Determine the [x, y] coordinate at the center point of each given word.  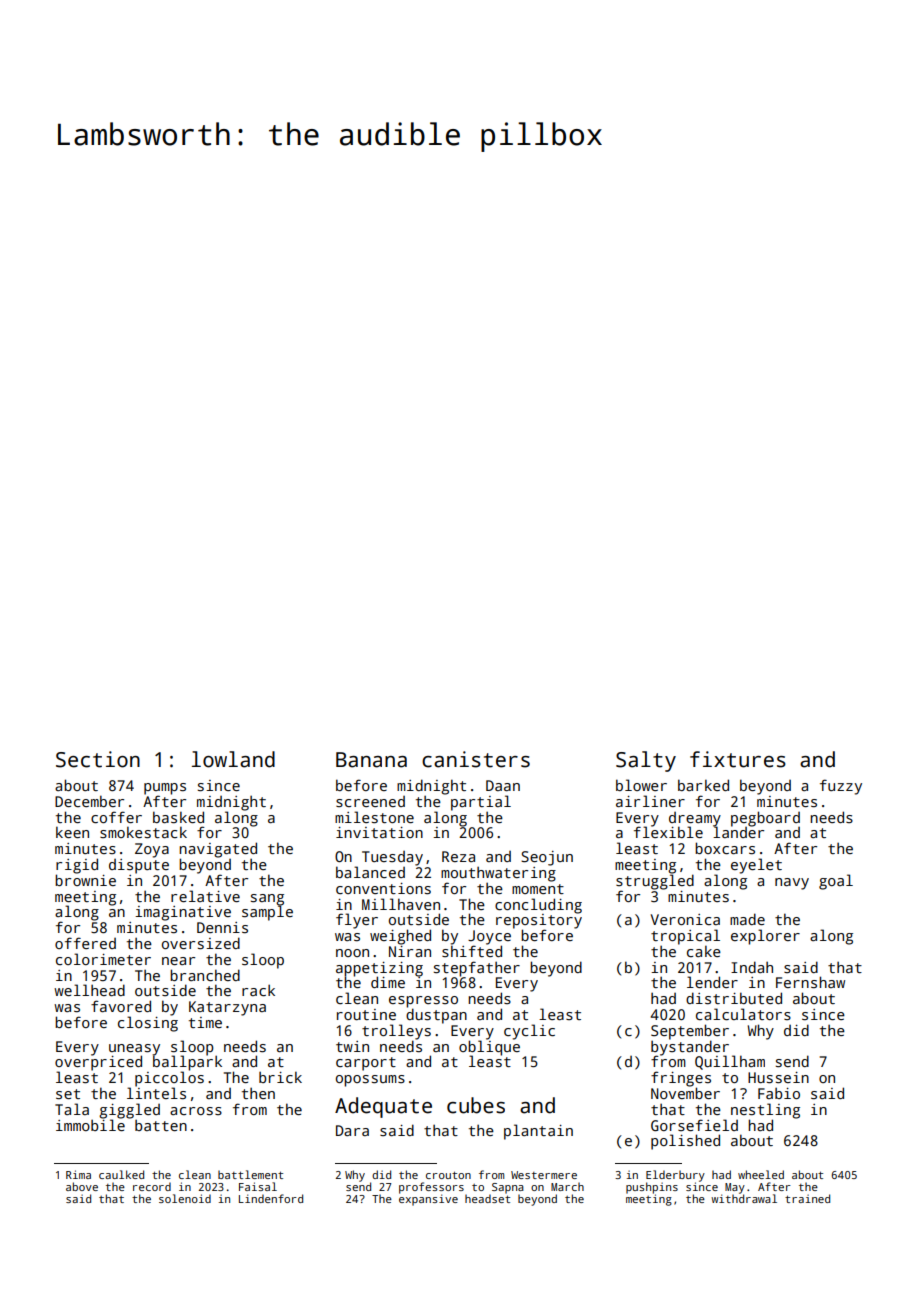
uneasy [134, 1050]
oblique [489, 1048]
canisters [476, 759]
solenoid [185, 1198]
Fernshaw [810, 982]
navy [792, 884]
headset [487, 1198]
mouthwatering [498, 874]
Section [98, 759]
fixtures [738, 759]
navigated [218, 850]
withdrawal [744, 1198]
